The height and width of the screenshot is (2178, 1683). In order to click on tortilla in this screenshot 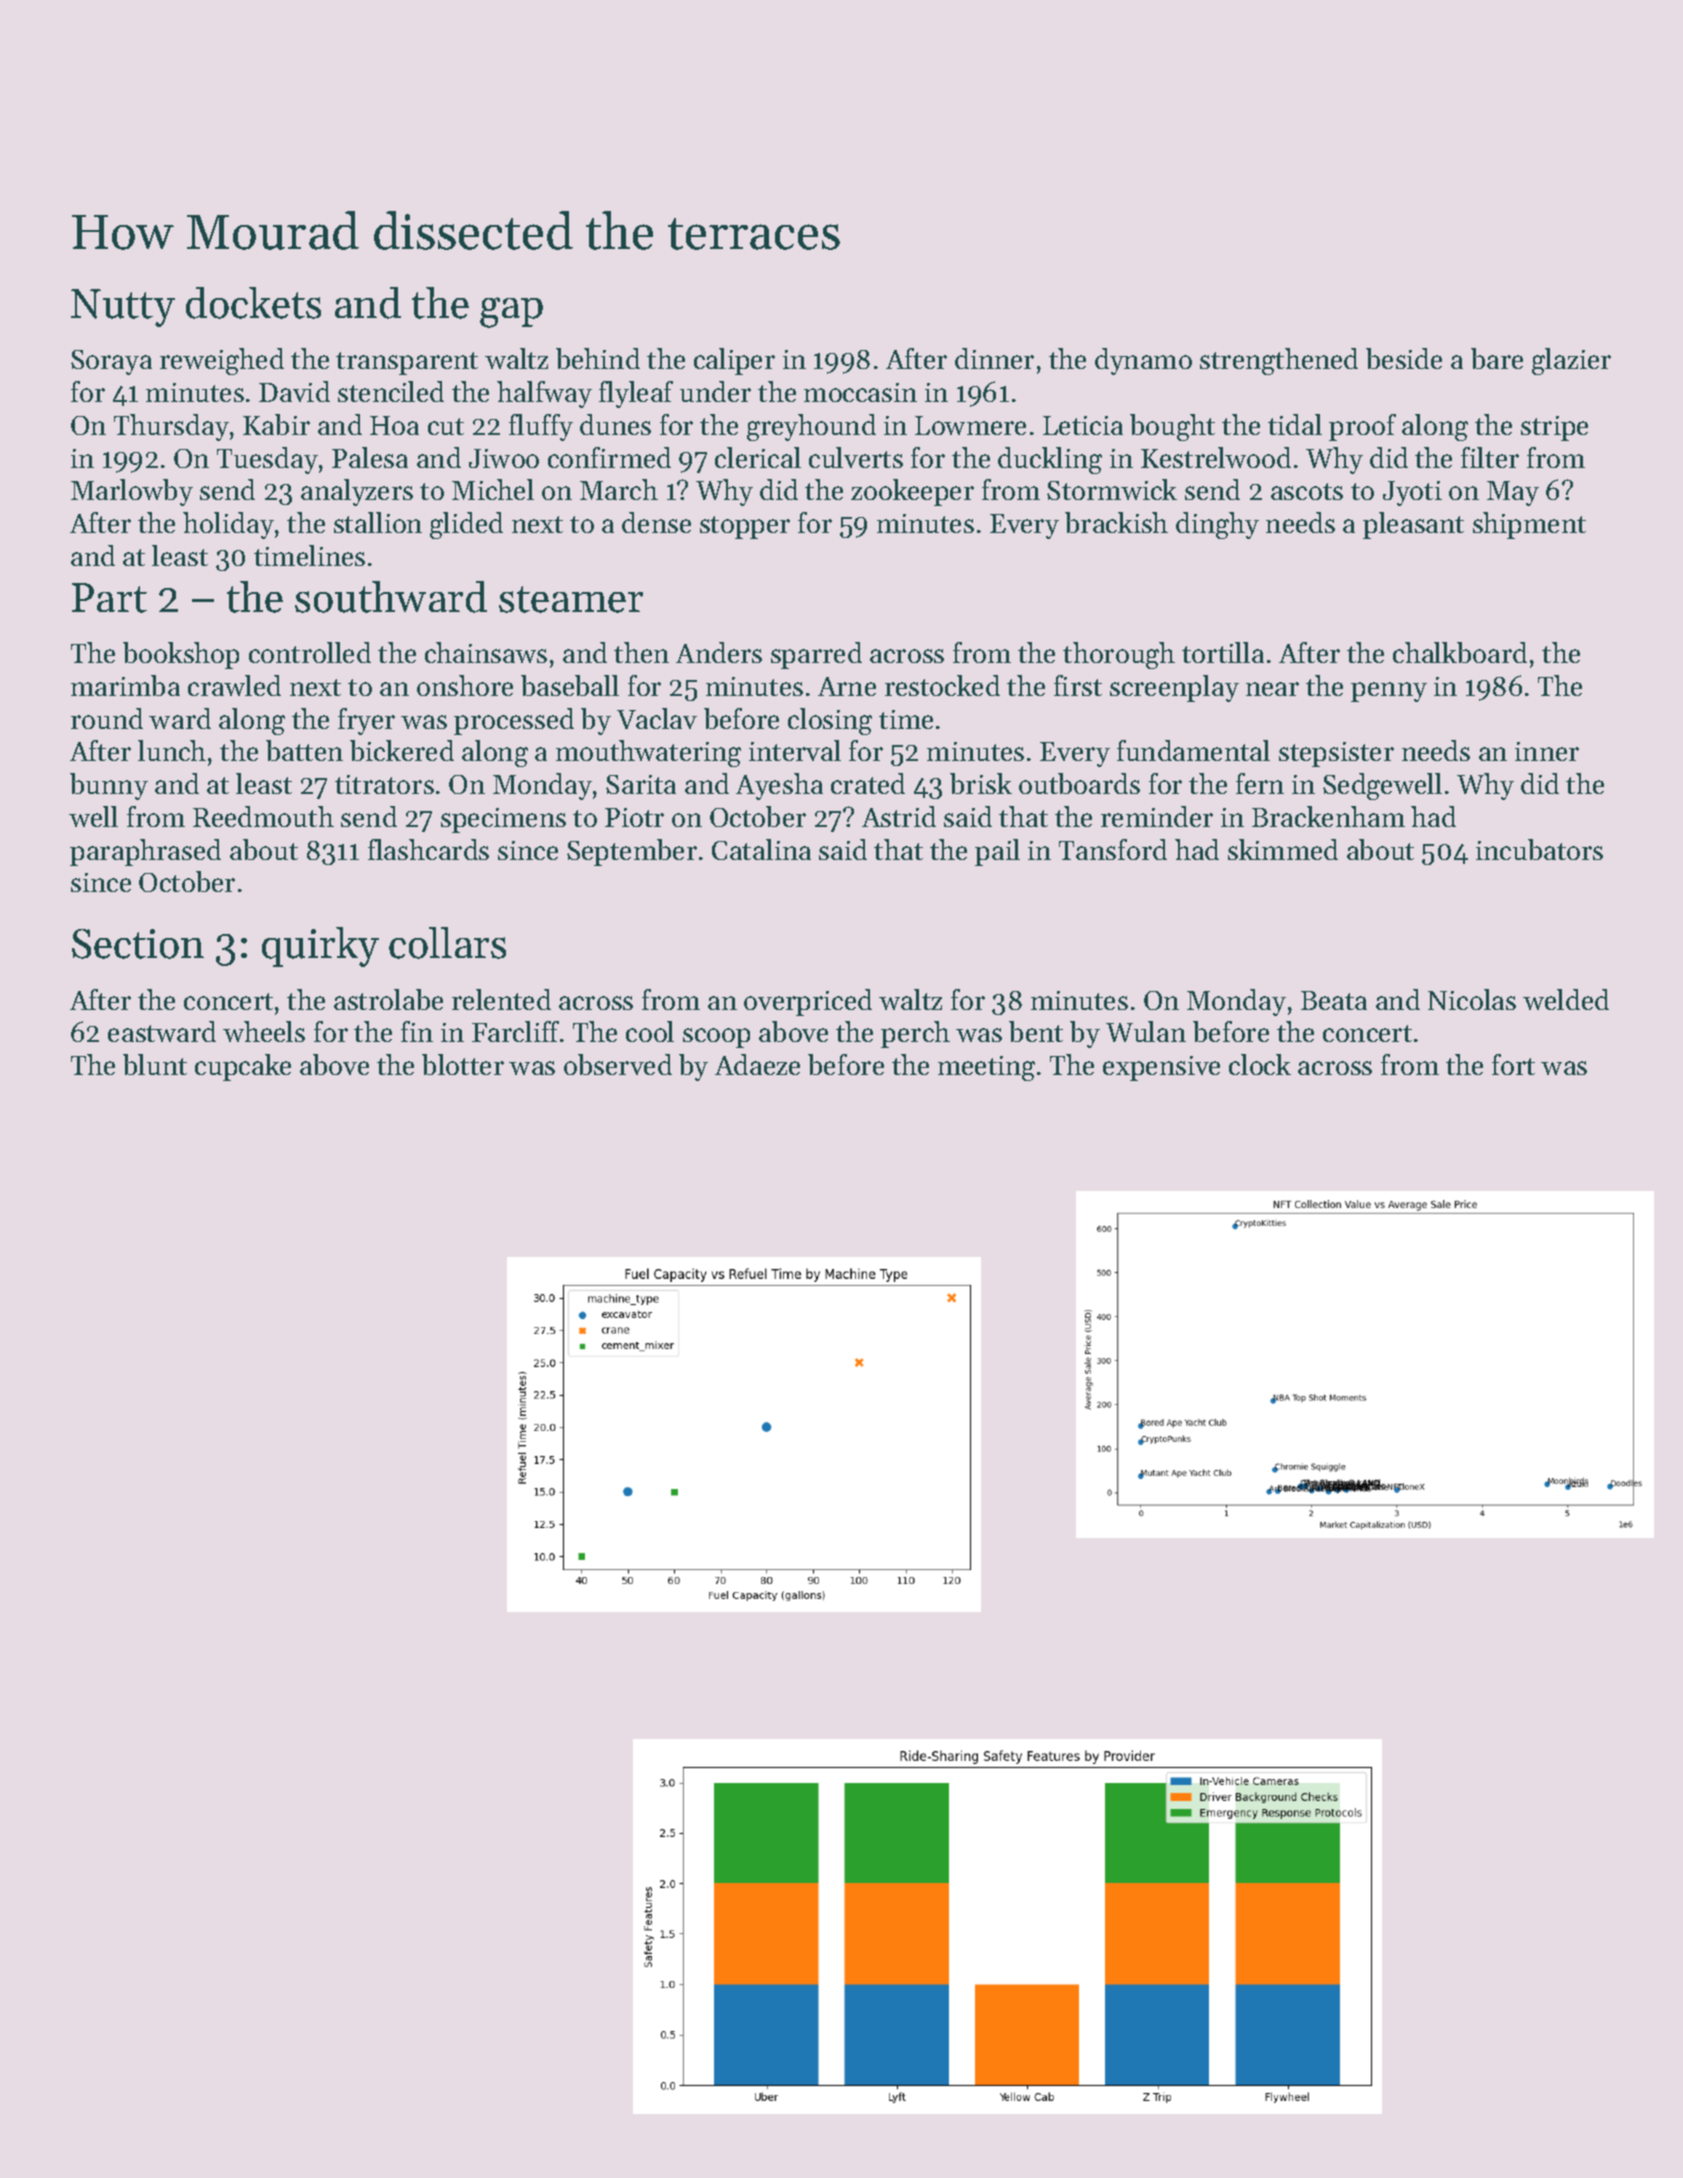, I will do `click(1223, 652)`.
